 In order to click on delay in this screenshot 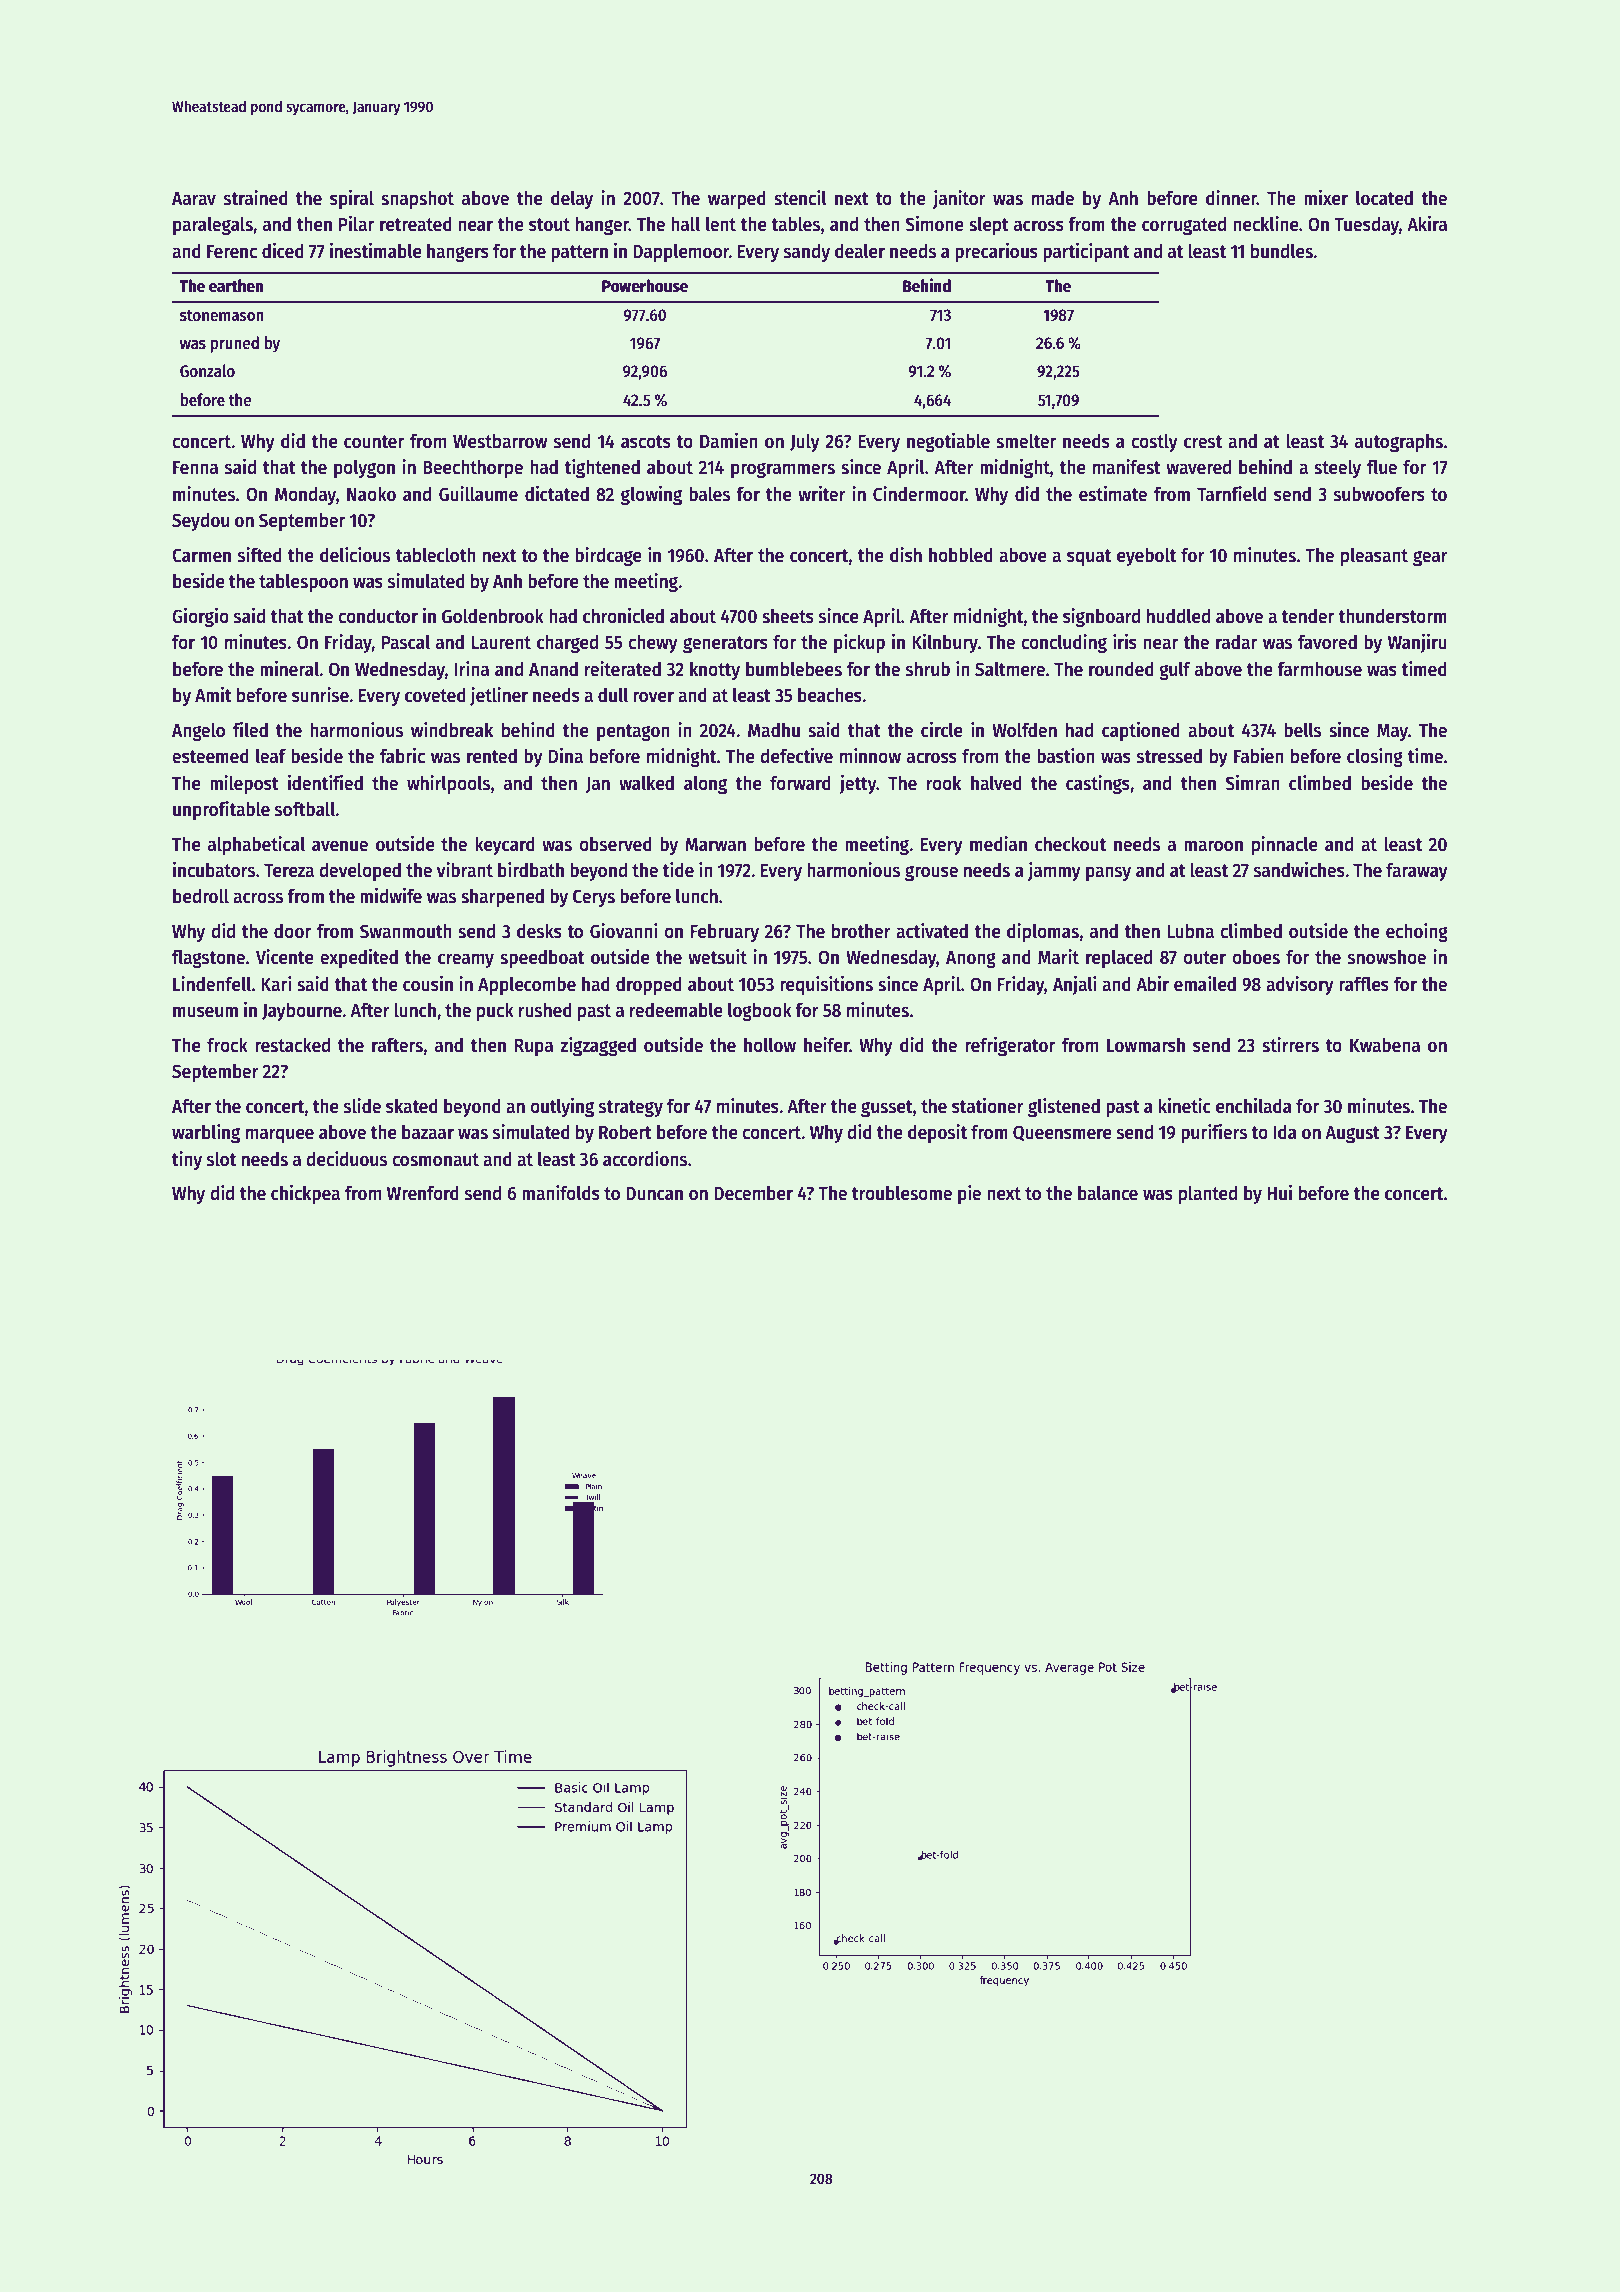, I will do `click(572, 199)`.
